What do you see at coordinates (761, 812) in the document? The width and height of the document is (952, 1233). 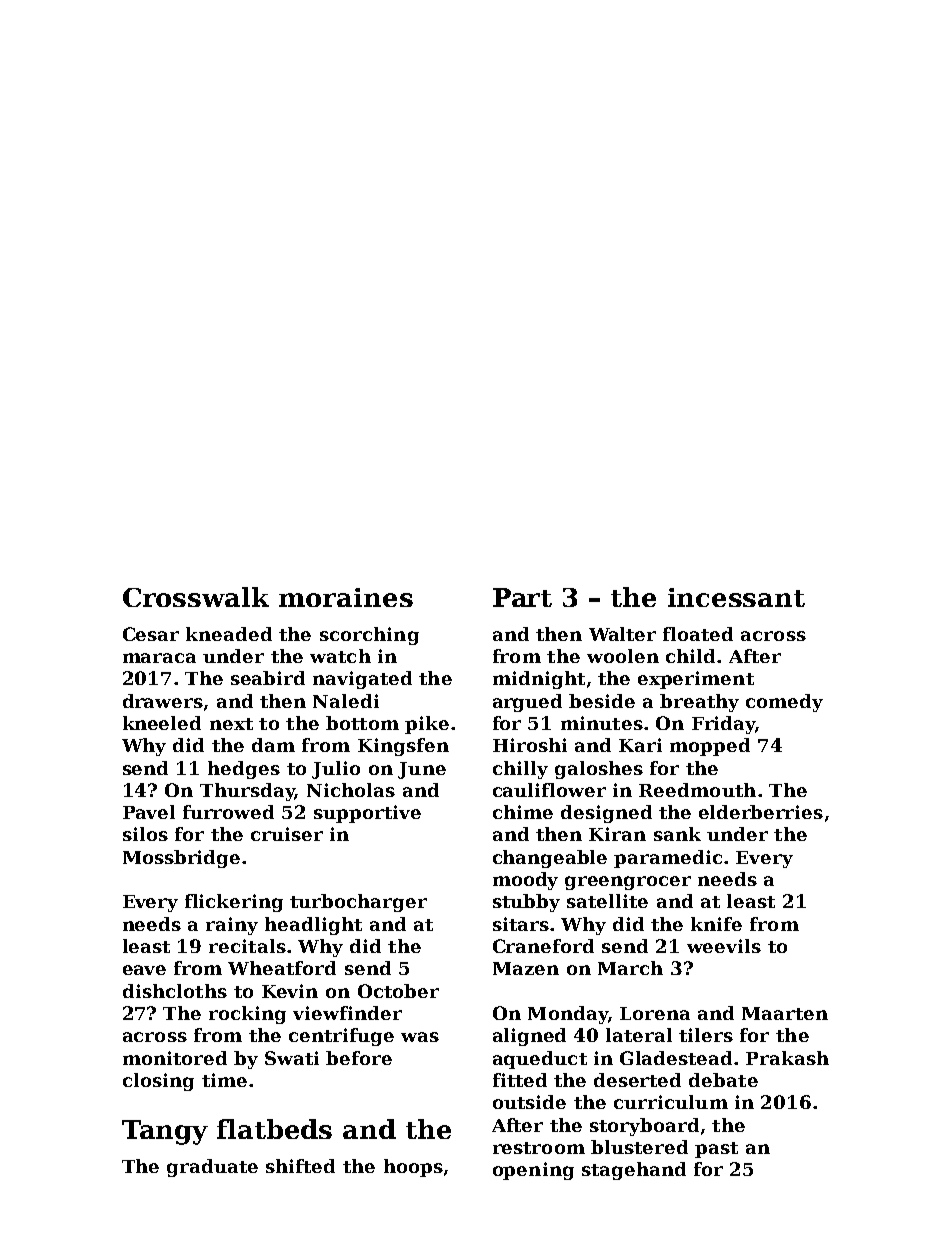 I see `elderberries` at bounding box center [761, 812].
